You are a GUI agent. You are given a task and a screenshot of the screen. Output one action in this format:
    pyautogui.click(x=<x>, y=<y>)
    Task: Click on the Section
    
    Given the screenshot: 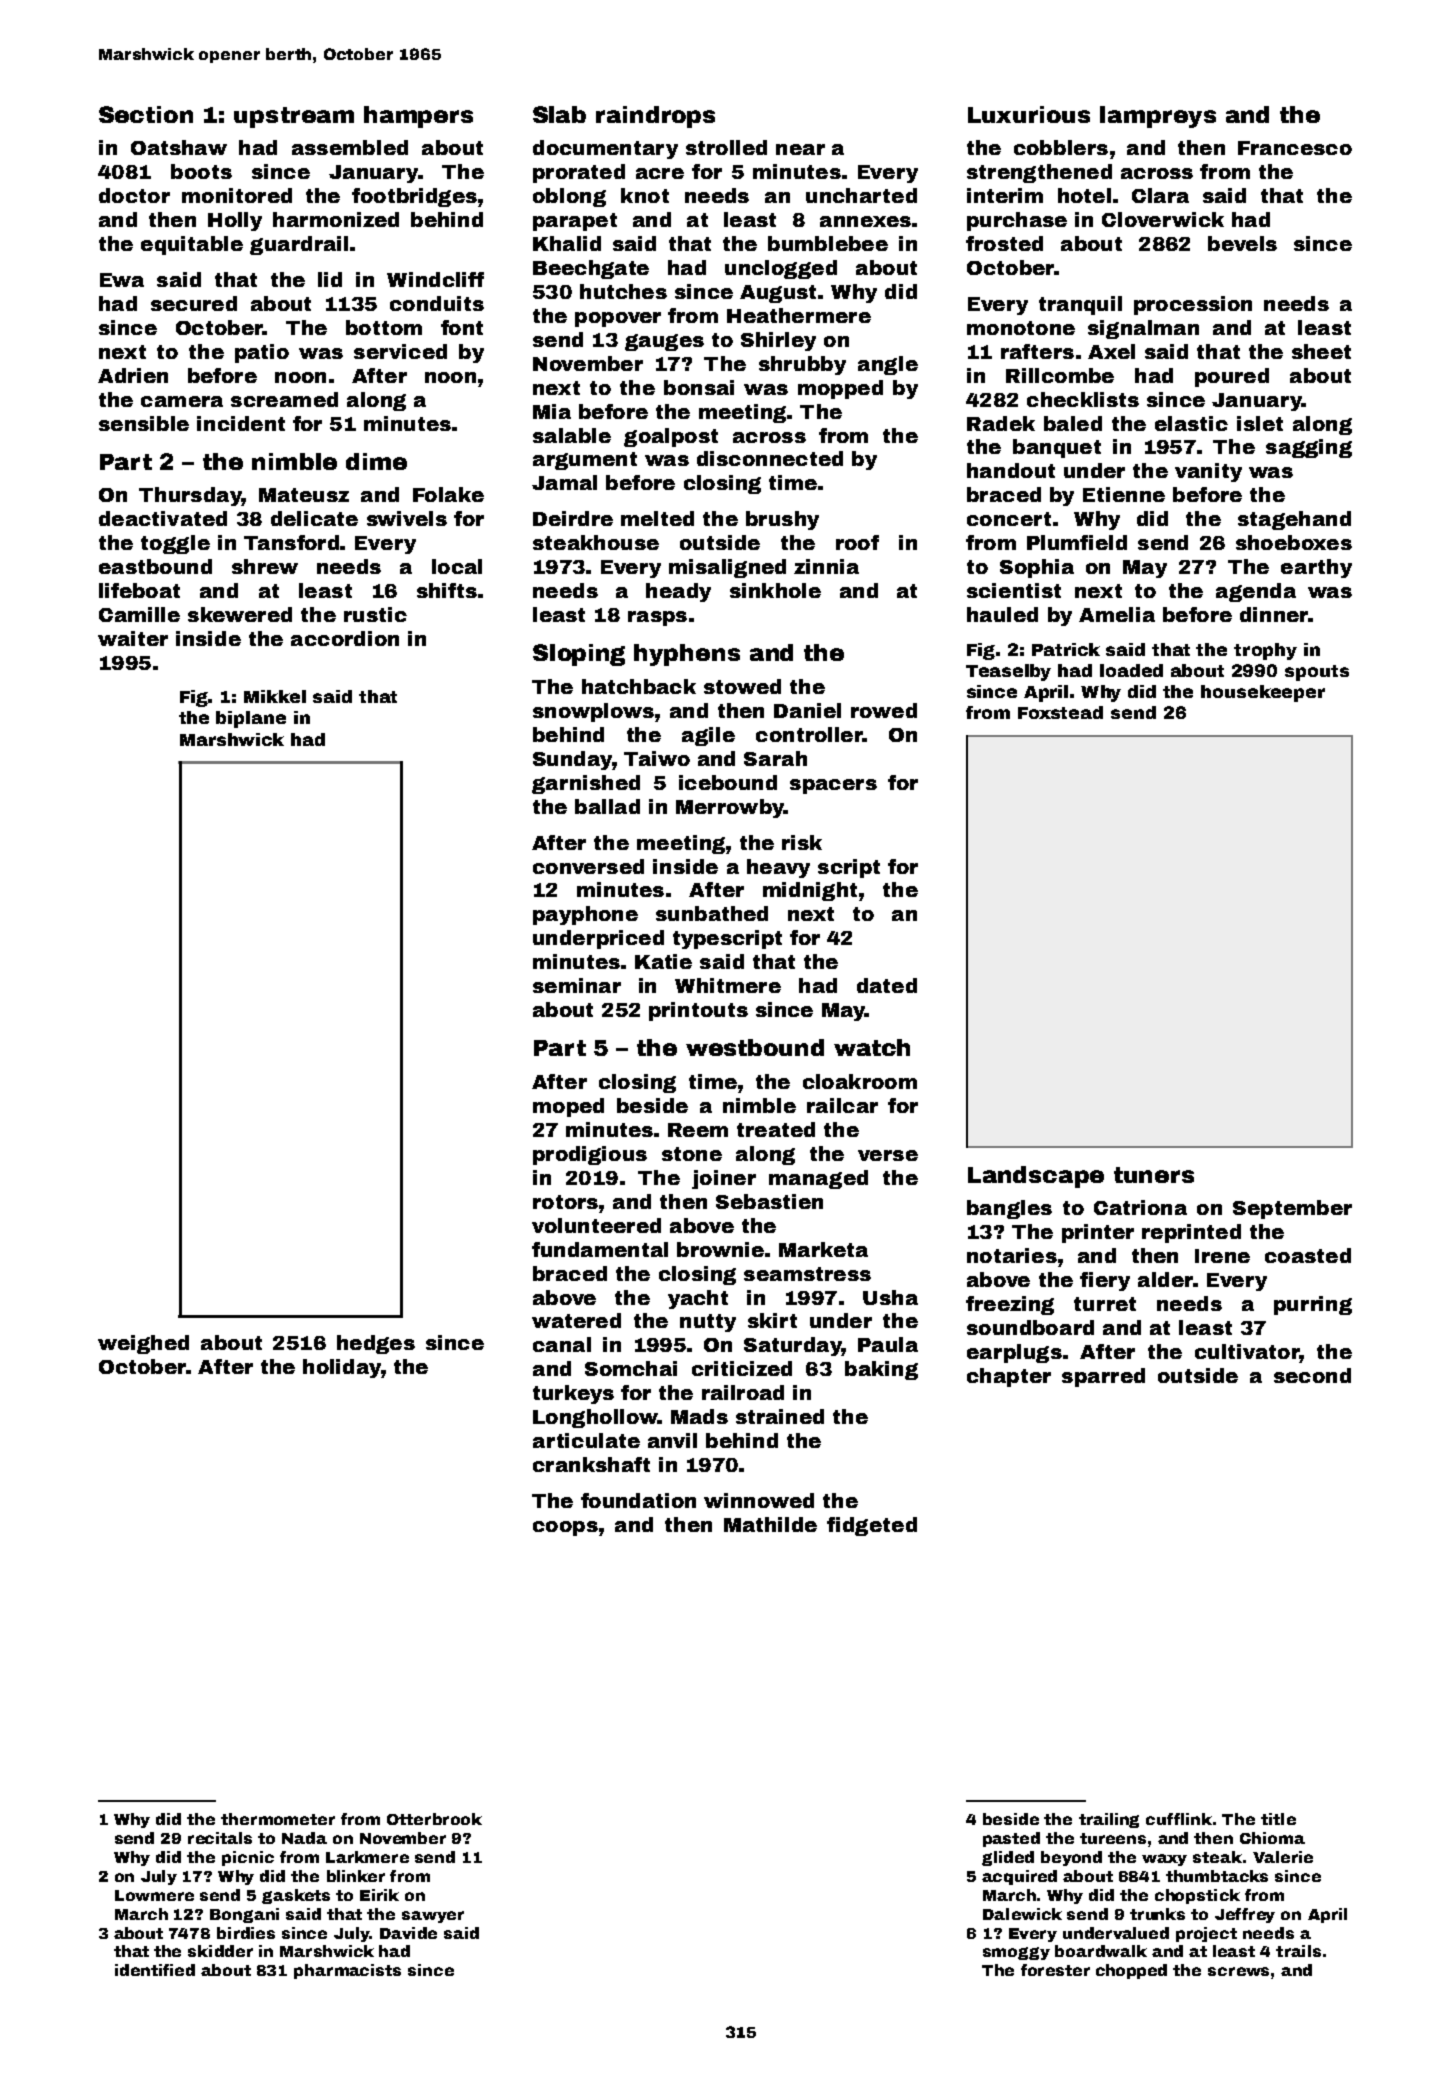 What is the action you would take?
    pyautogui.click(x=146, y=114)
